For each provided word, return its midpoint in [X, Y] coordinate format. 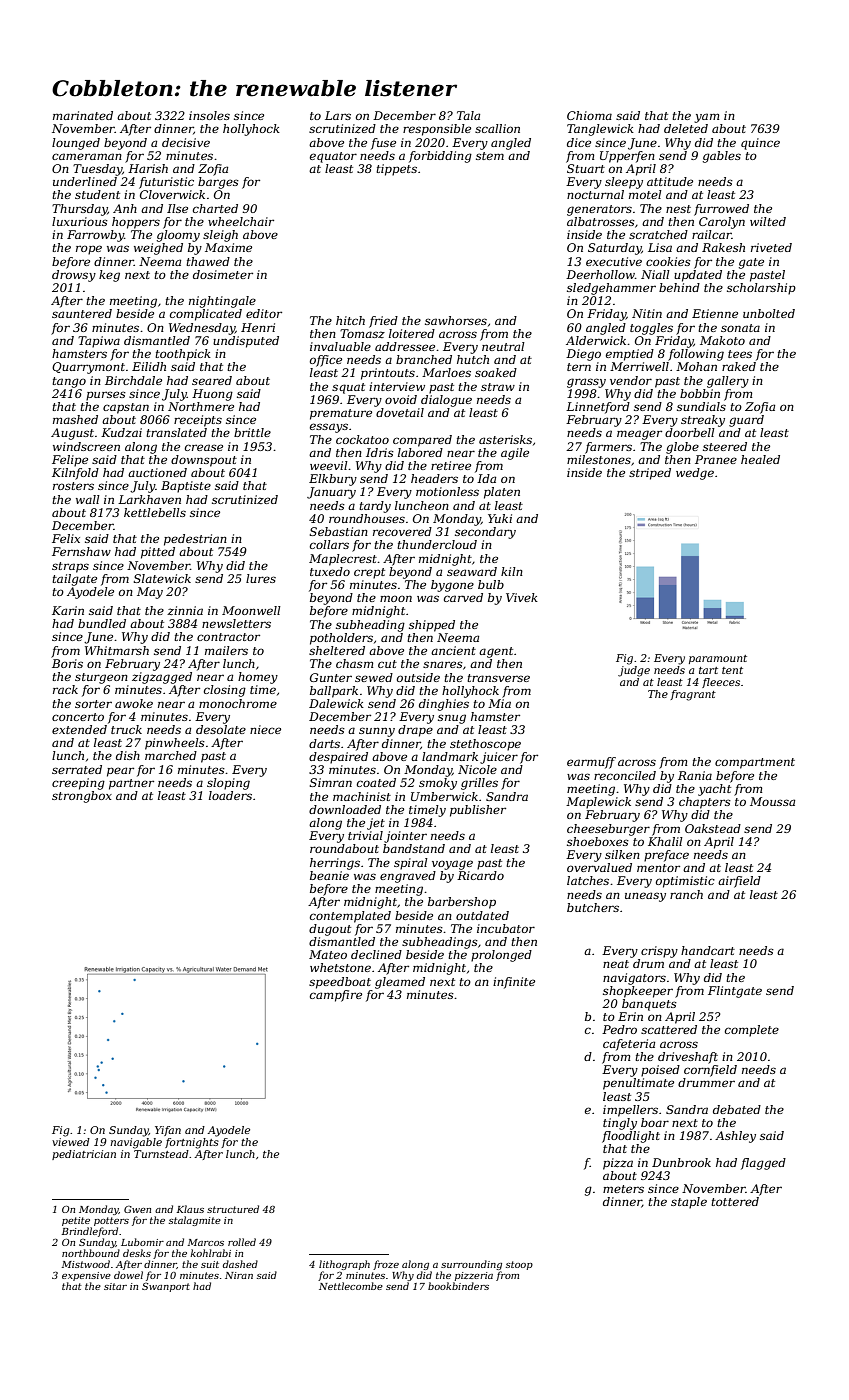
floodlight [631, 1137]
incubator [506, 928]
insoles [209, 115]
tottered [735, 1201]
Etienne [715, 313]
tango [69, 382]
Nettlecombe [351, 1286]
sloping [228, 784]
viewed [71, 1142]
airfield [739, 882]
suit [210, 1264]
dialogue [446, 401]
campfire [336, 996]
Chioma [589, 115]
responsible [437, 130]
